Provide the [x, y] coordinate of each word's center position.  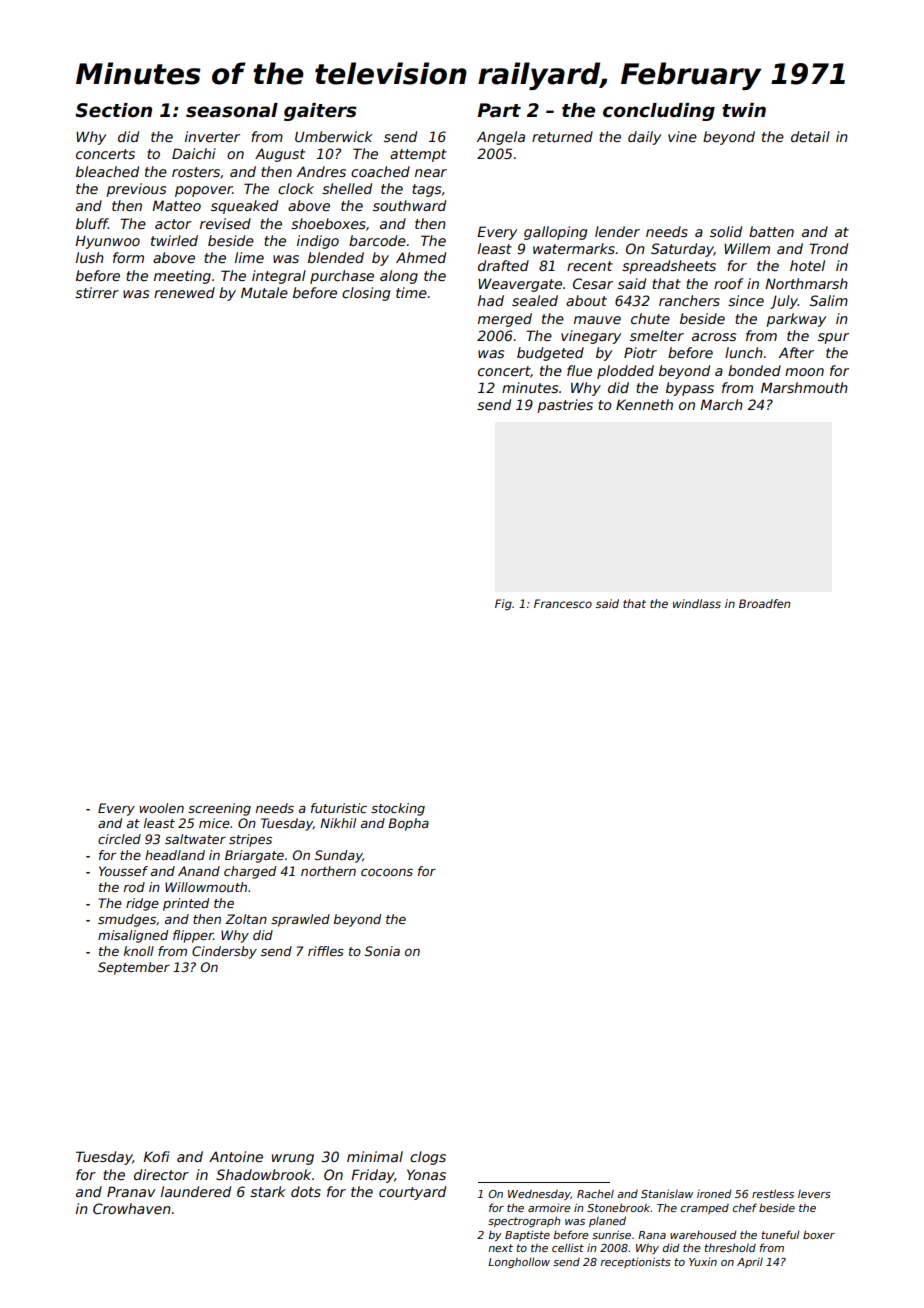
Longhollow [519, 1262]
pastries [565, 406]
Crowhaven [132, 1208]
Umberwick [334, 136]
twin [744, 110]
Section [113, 110]
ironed [714, 1193]
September [134, 968]
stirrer [97, 292]
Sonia [382, 951]
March [721, 404]
